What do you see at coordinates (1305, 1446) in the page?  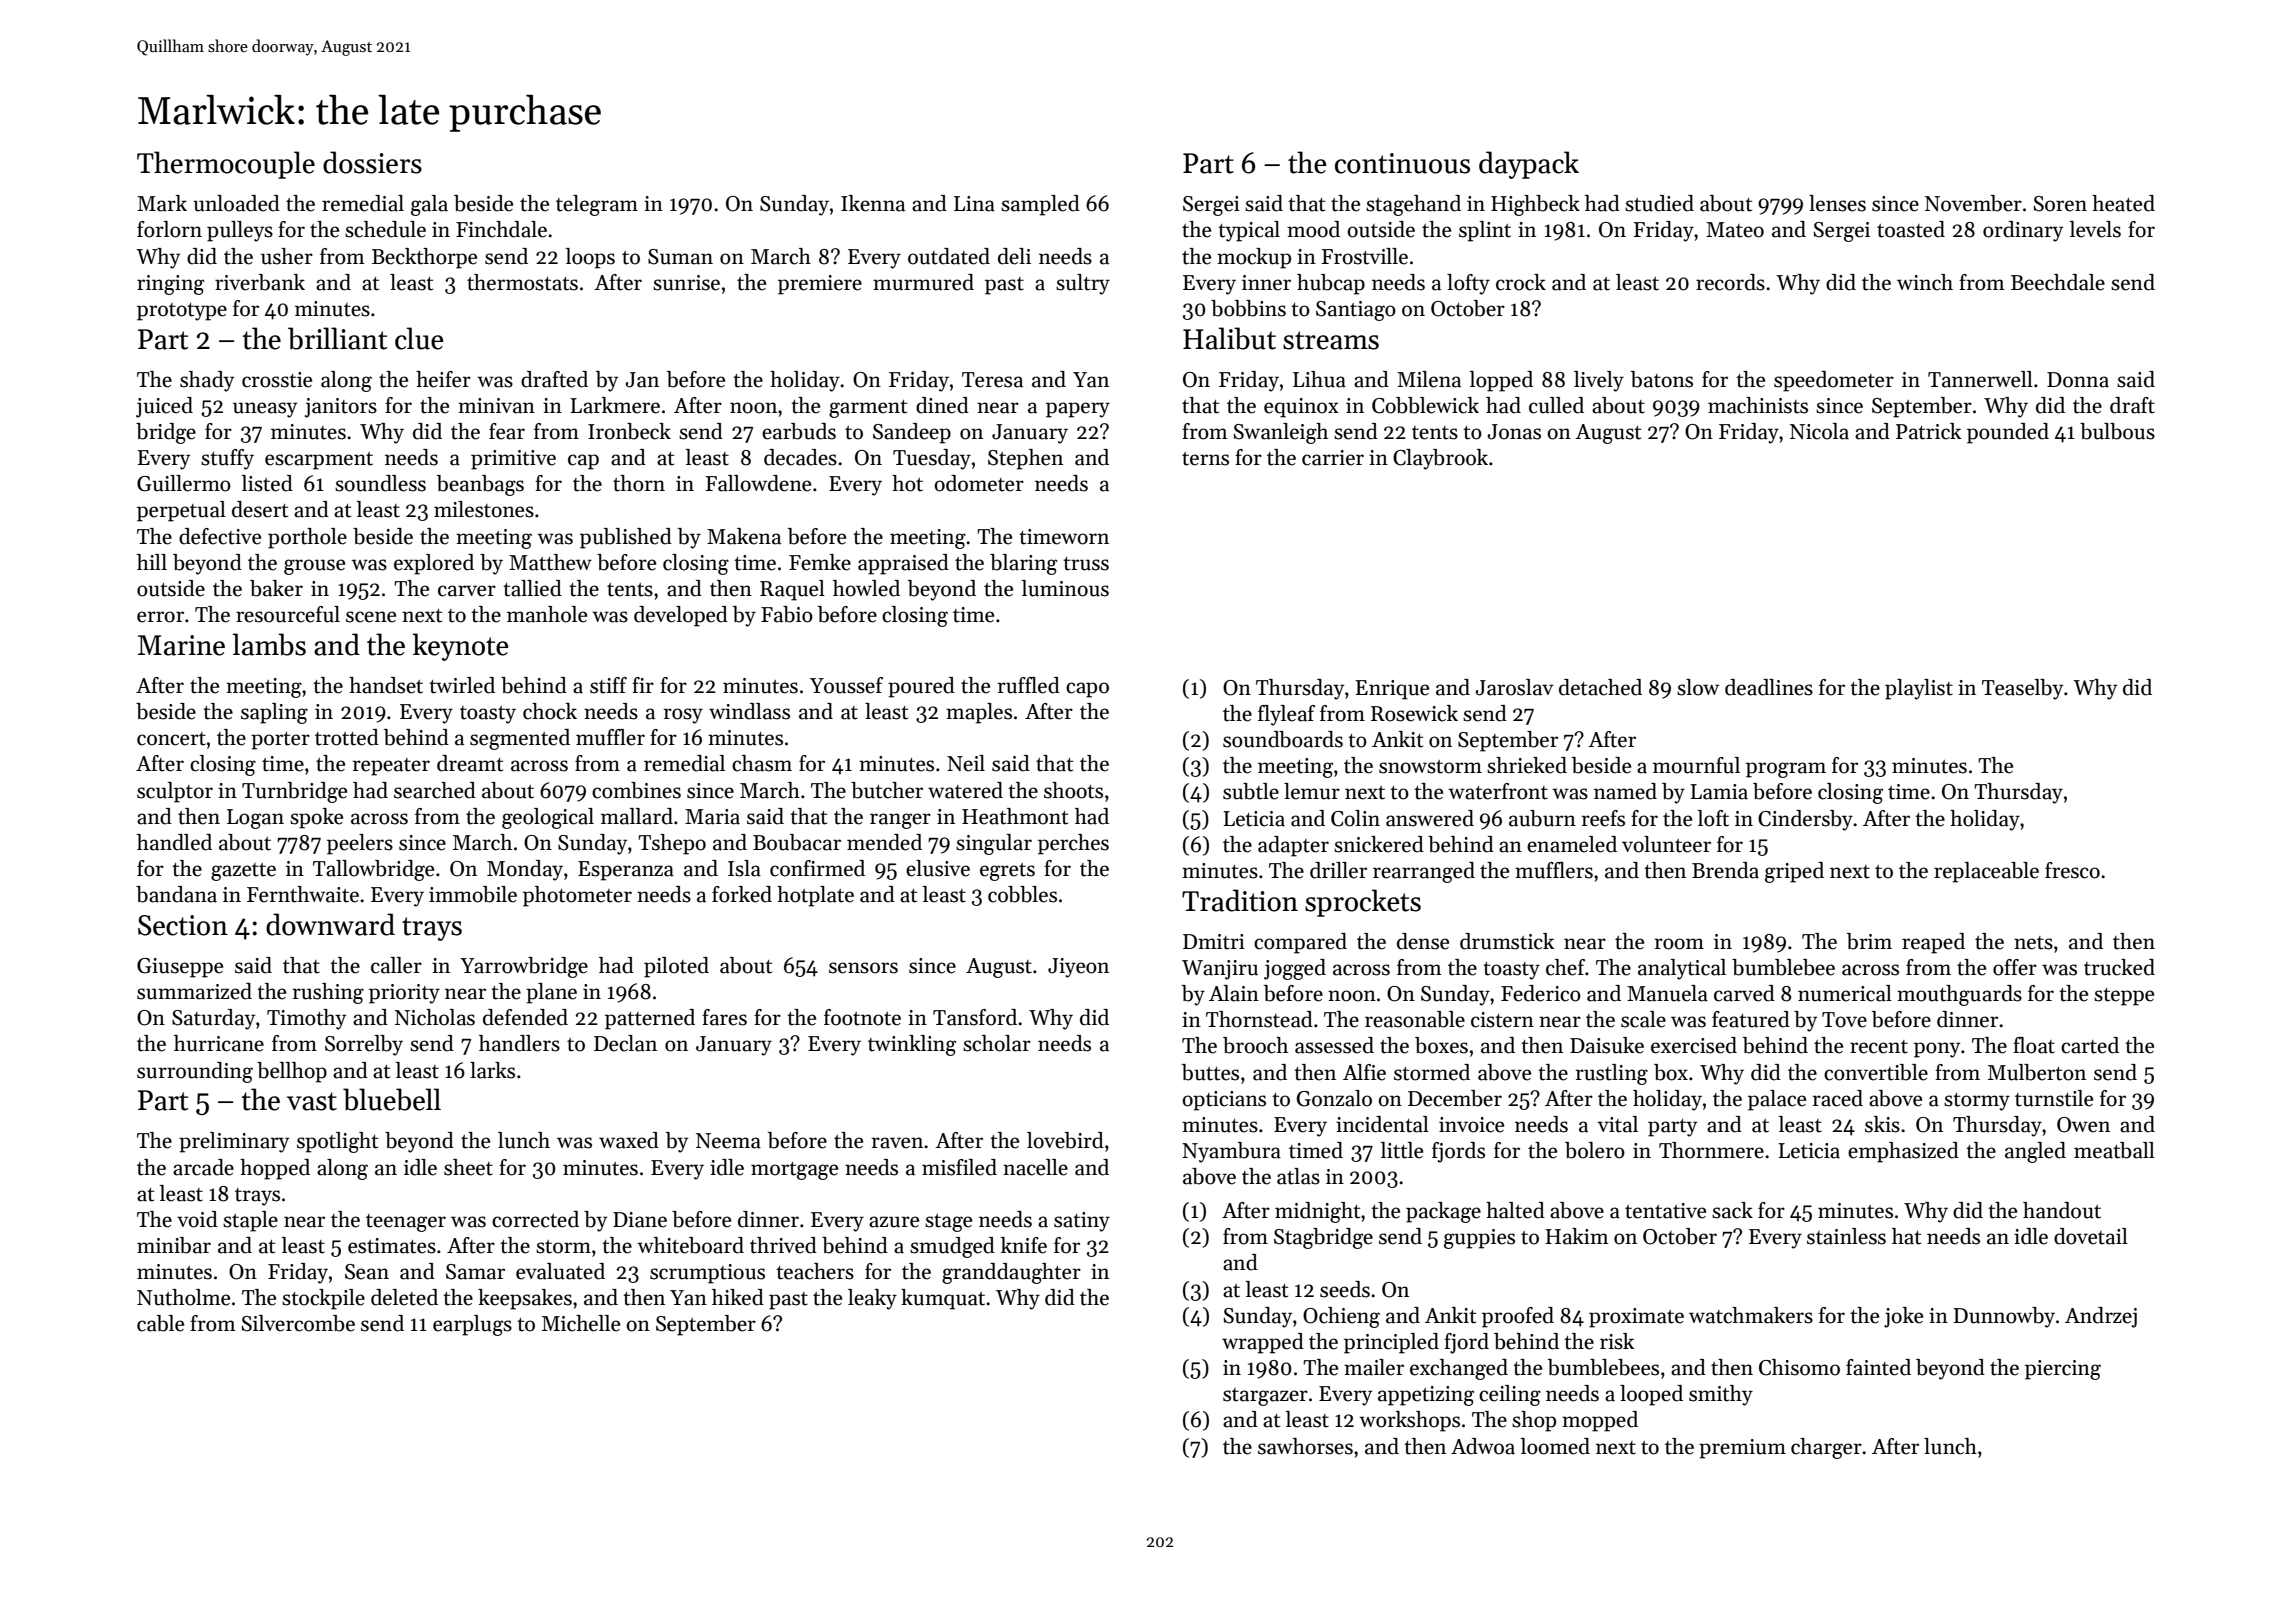 I see `sawhorses` at bounding box center [1305, 1446].
